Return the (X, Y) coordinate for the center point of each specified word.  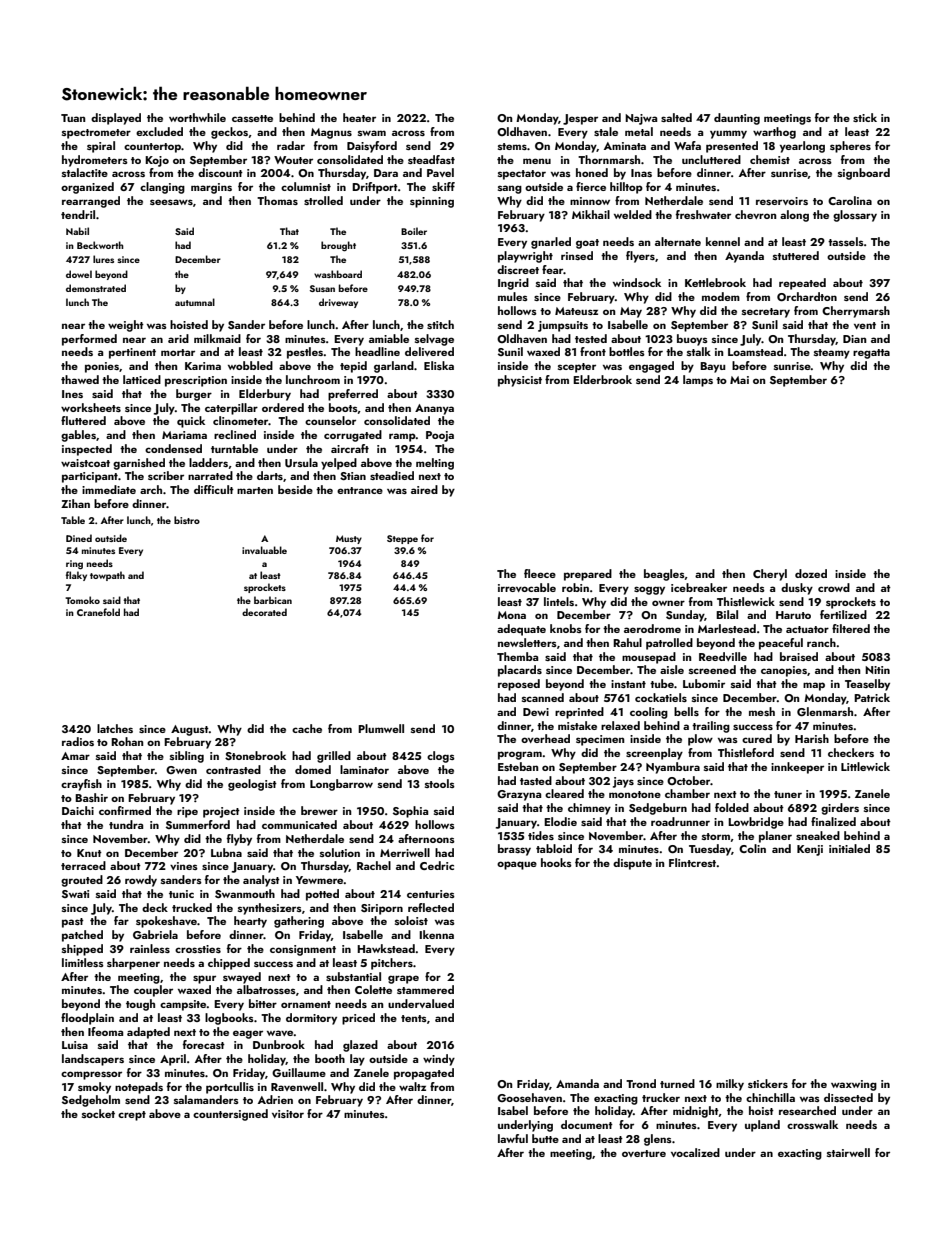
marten (255, 490)
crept (132, 1116)
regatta (871, 354)
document (587, 1124)
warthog (774, 133)
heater (359, 117)
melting (435, 464)
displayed (116, 119)
